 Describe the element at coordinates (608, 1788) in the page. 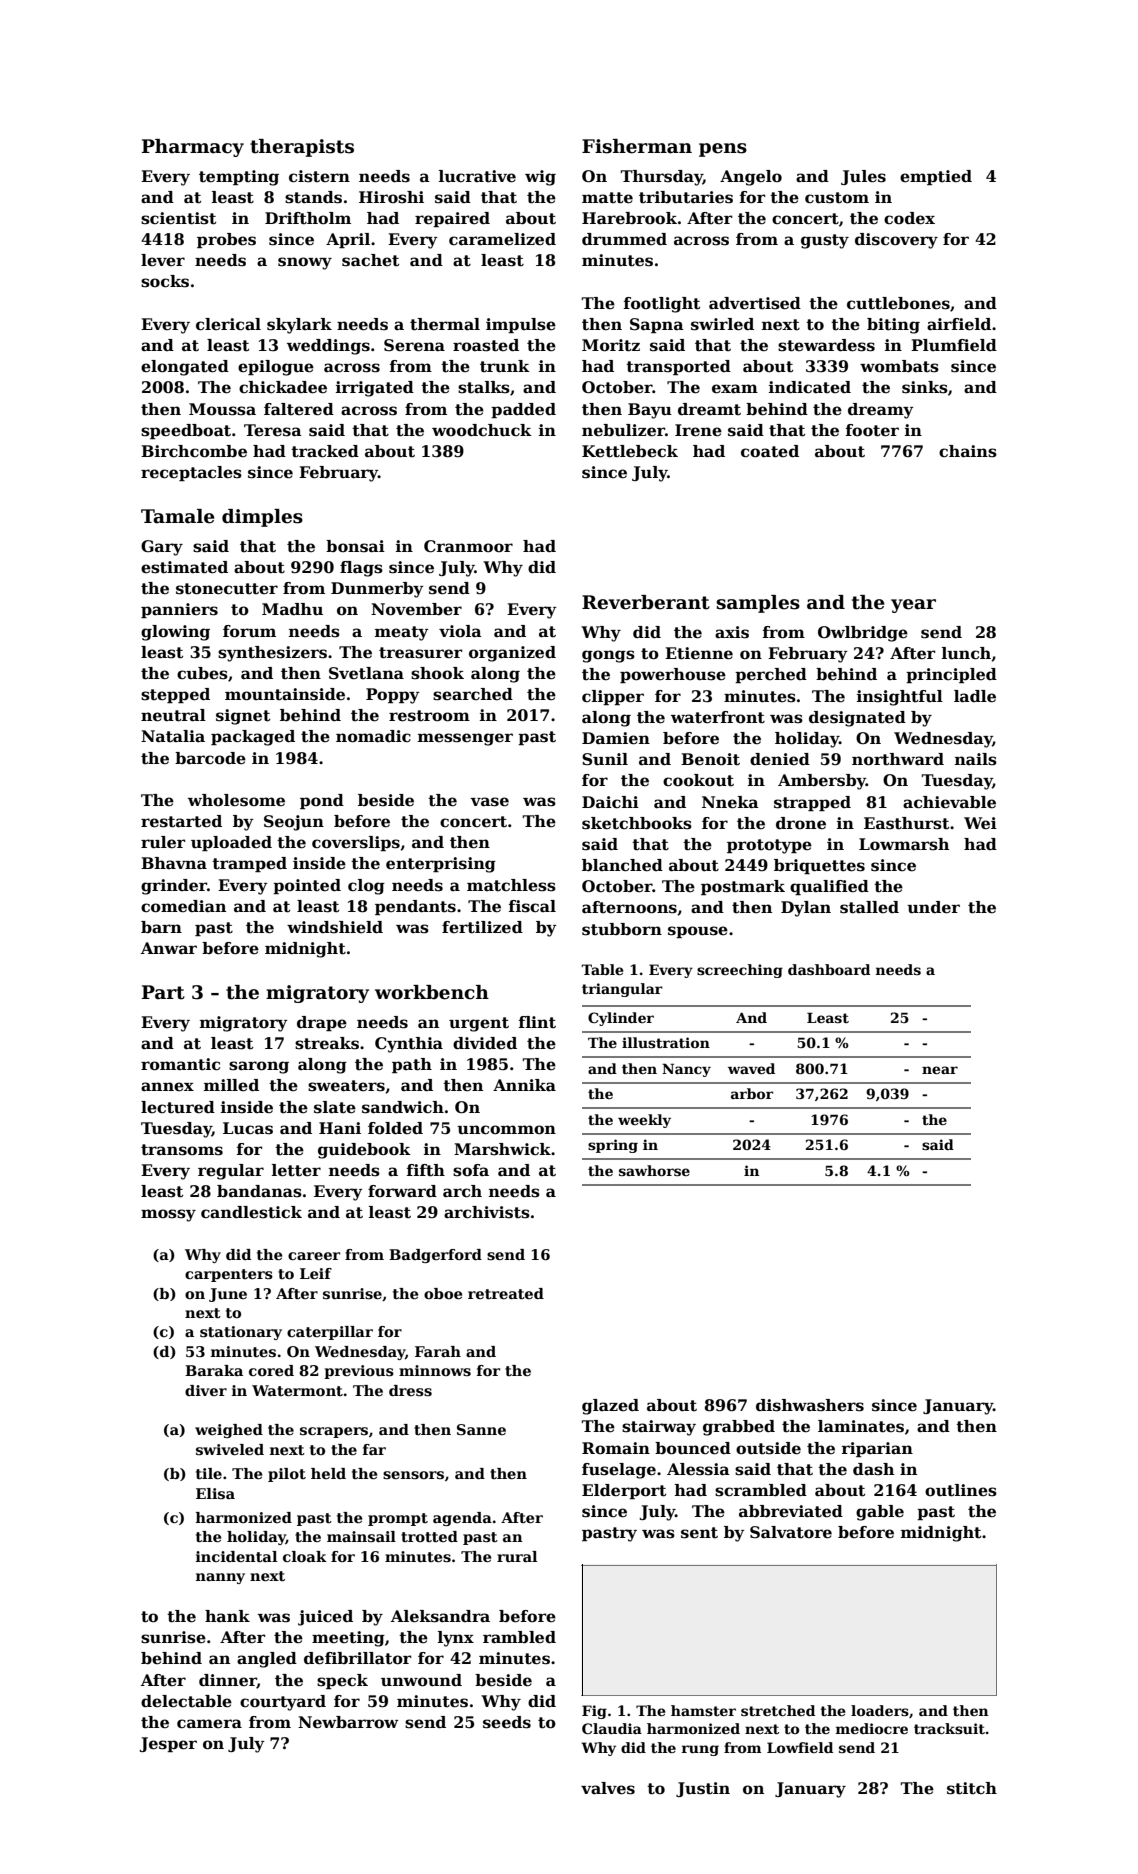

I see `valves` at that location.
